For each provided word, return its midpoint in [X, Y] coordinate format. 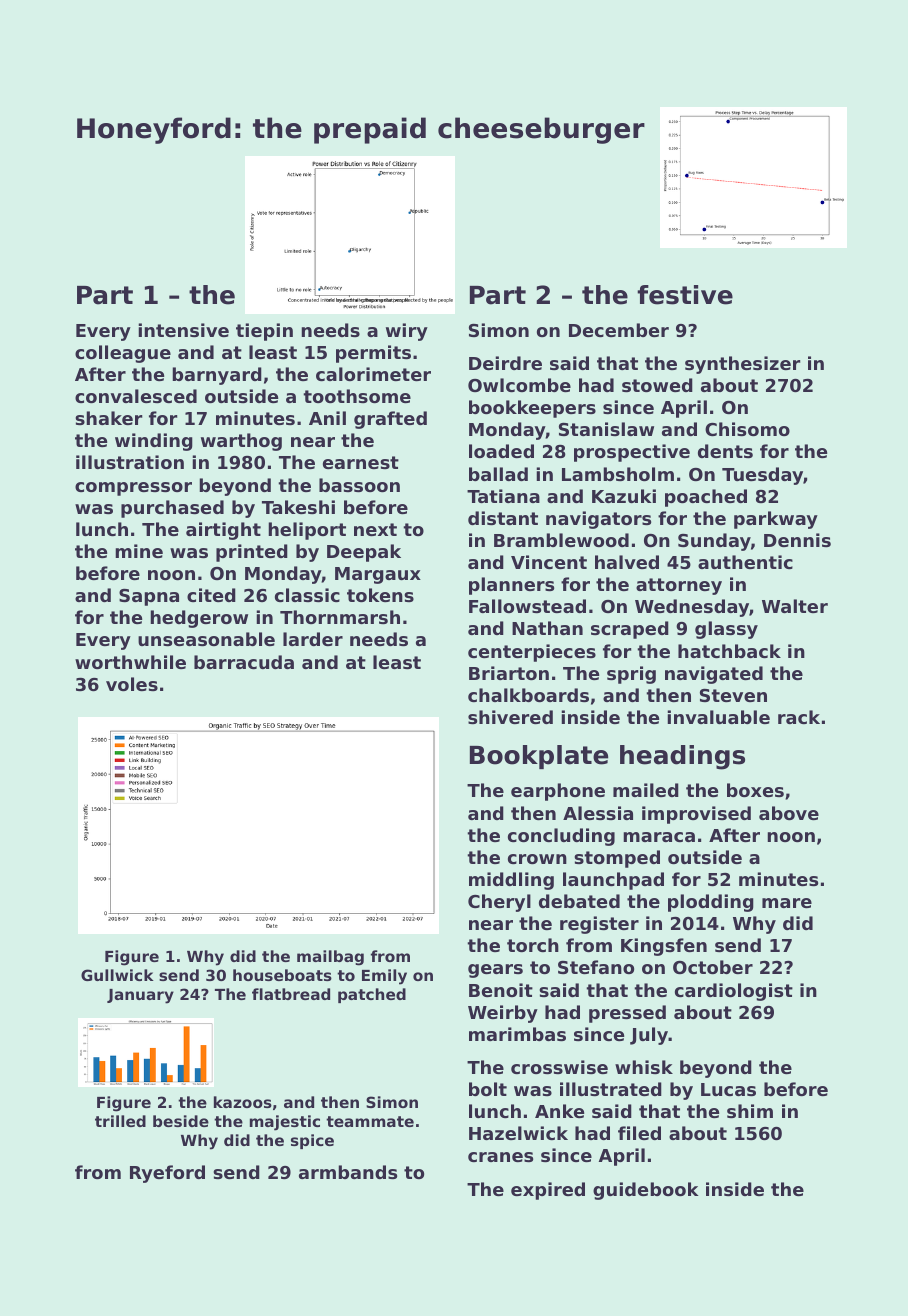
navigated [714, 675]
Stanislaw [606, 429]
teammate [370, 1121]
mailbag [330, 958]
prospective [632, 453]
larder [313, 639]
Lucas [728, 1089]
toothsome [357, 396]
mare [787, 903]
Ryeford [167, 1174]
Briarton [509, 673]
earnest [361, 462]
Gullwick [117, 975]
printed [252, 553]
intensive [183, 330]
